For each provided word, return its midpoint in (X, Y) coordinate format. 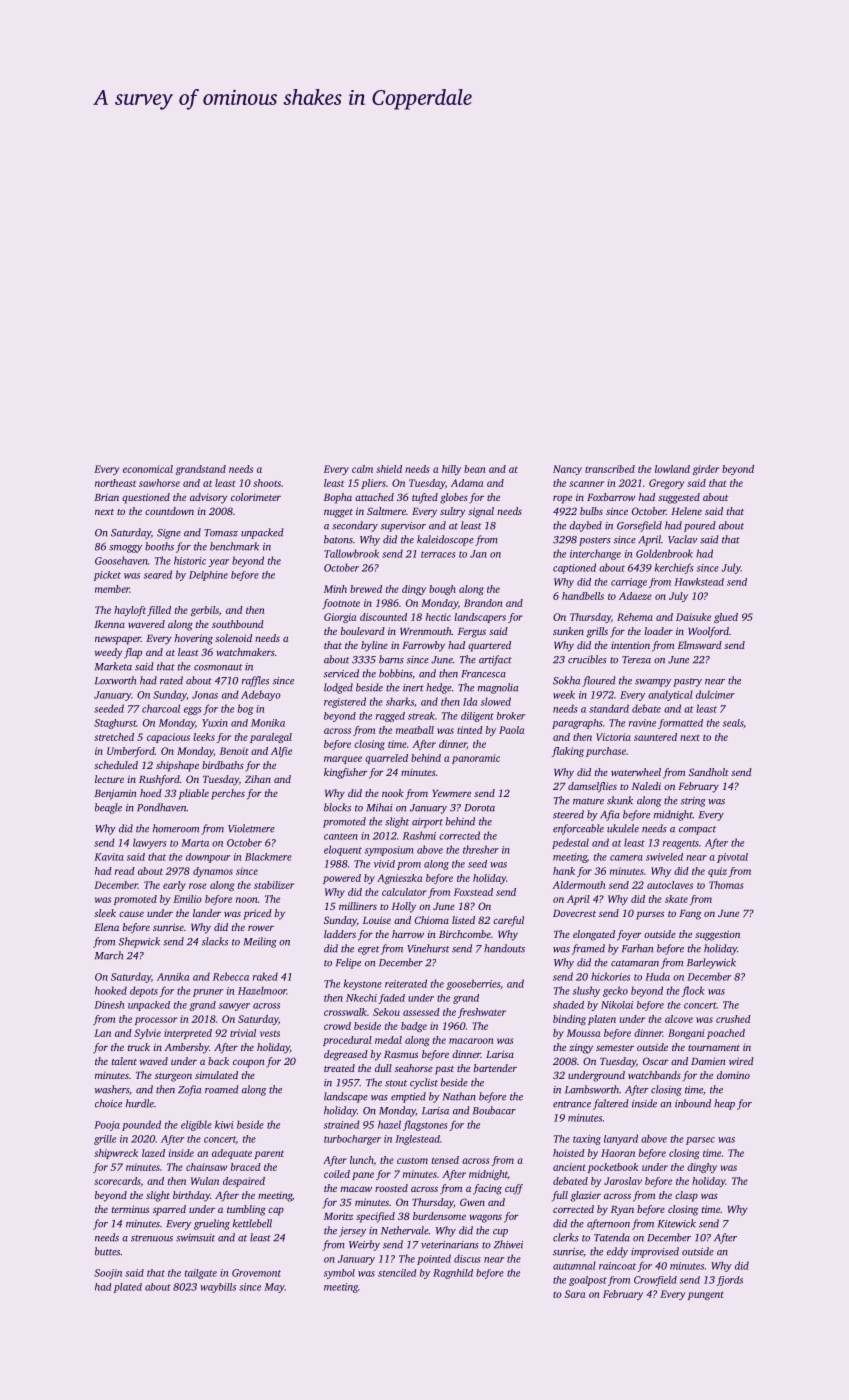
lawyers (150, 843)
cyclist (424, 1083)
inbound (693, 1103)
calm (362, 469)
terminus (130, 1209)
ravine (642, 723)
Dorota (480, 808)
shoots (267, 483)
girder (705, 470)
